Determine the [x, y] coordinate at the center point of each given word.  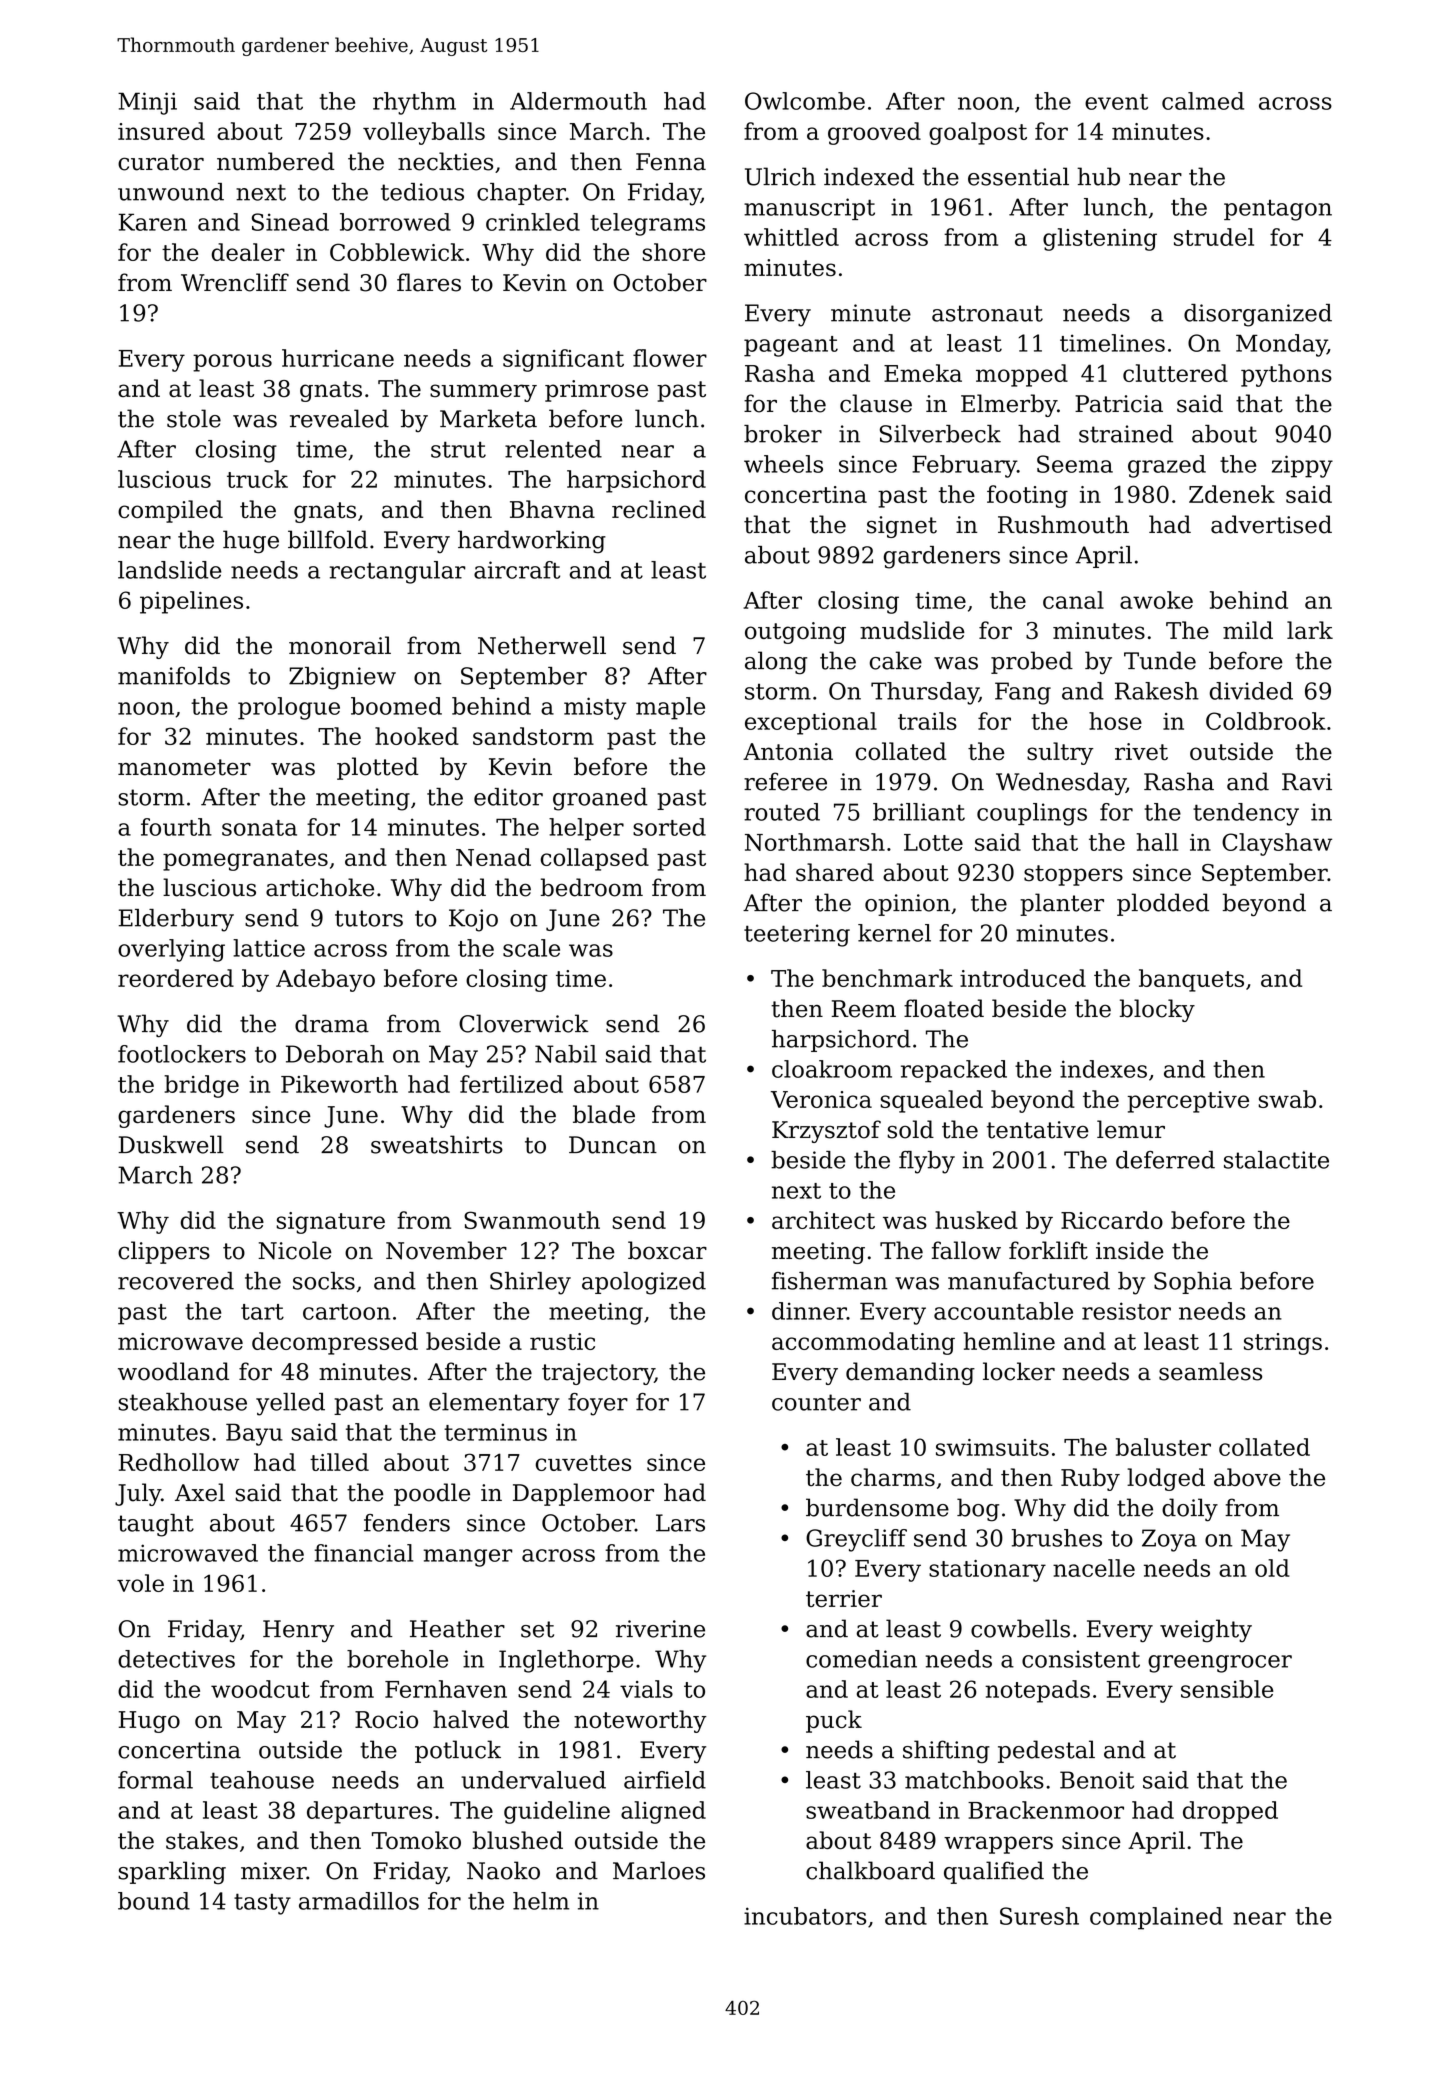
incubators [805, 1916]
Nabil [566, 1054]
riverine [660, 1629]
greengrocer [1220, 1664]
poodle [432, 1494]
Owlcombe [805, 101]
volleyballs [424, 133]
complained [1156, 1918]
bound [154, 1901]
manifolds [174, 676]
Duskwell [171, 1144]
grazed [1167, 466]
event [1116, 102]
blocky [1157, 1010]
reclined [659, 509]
